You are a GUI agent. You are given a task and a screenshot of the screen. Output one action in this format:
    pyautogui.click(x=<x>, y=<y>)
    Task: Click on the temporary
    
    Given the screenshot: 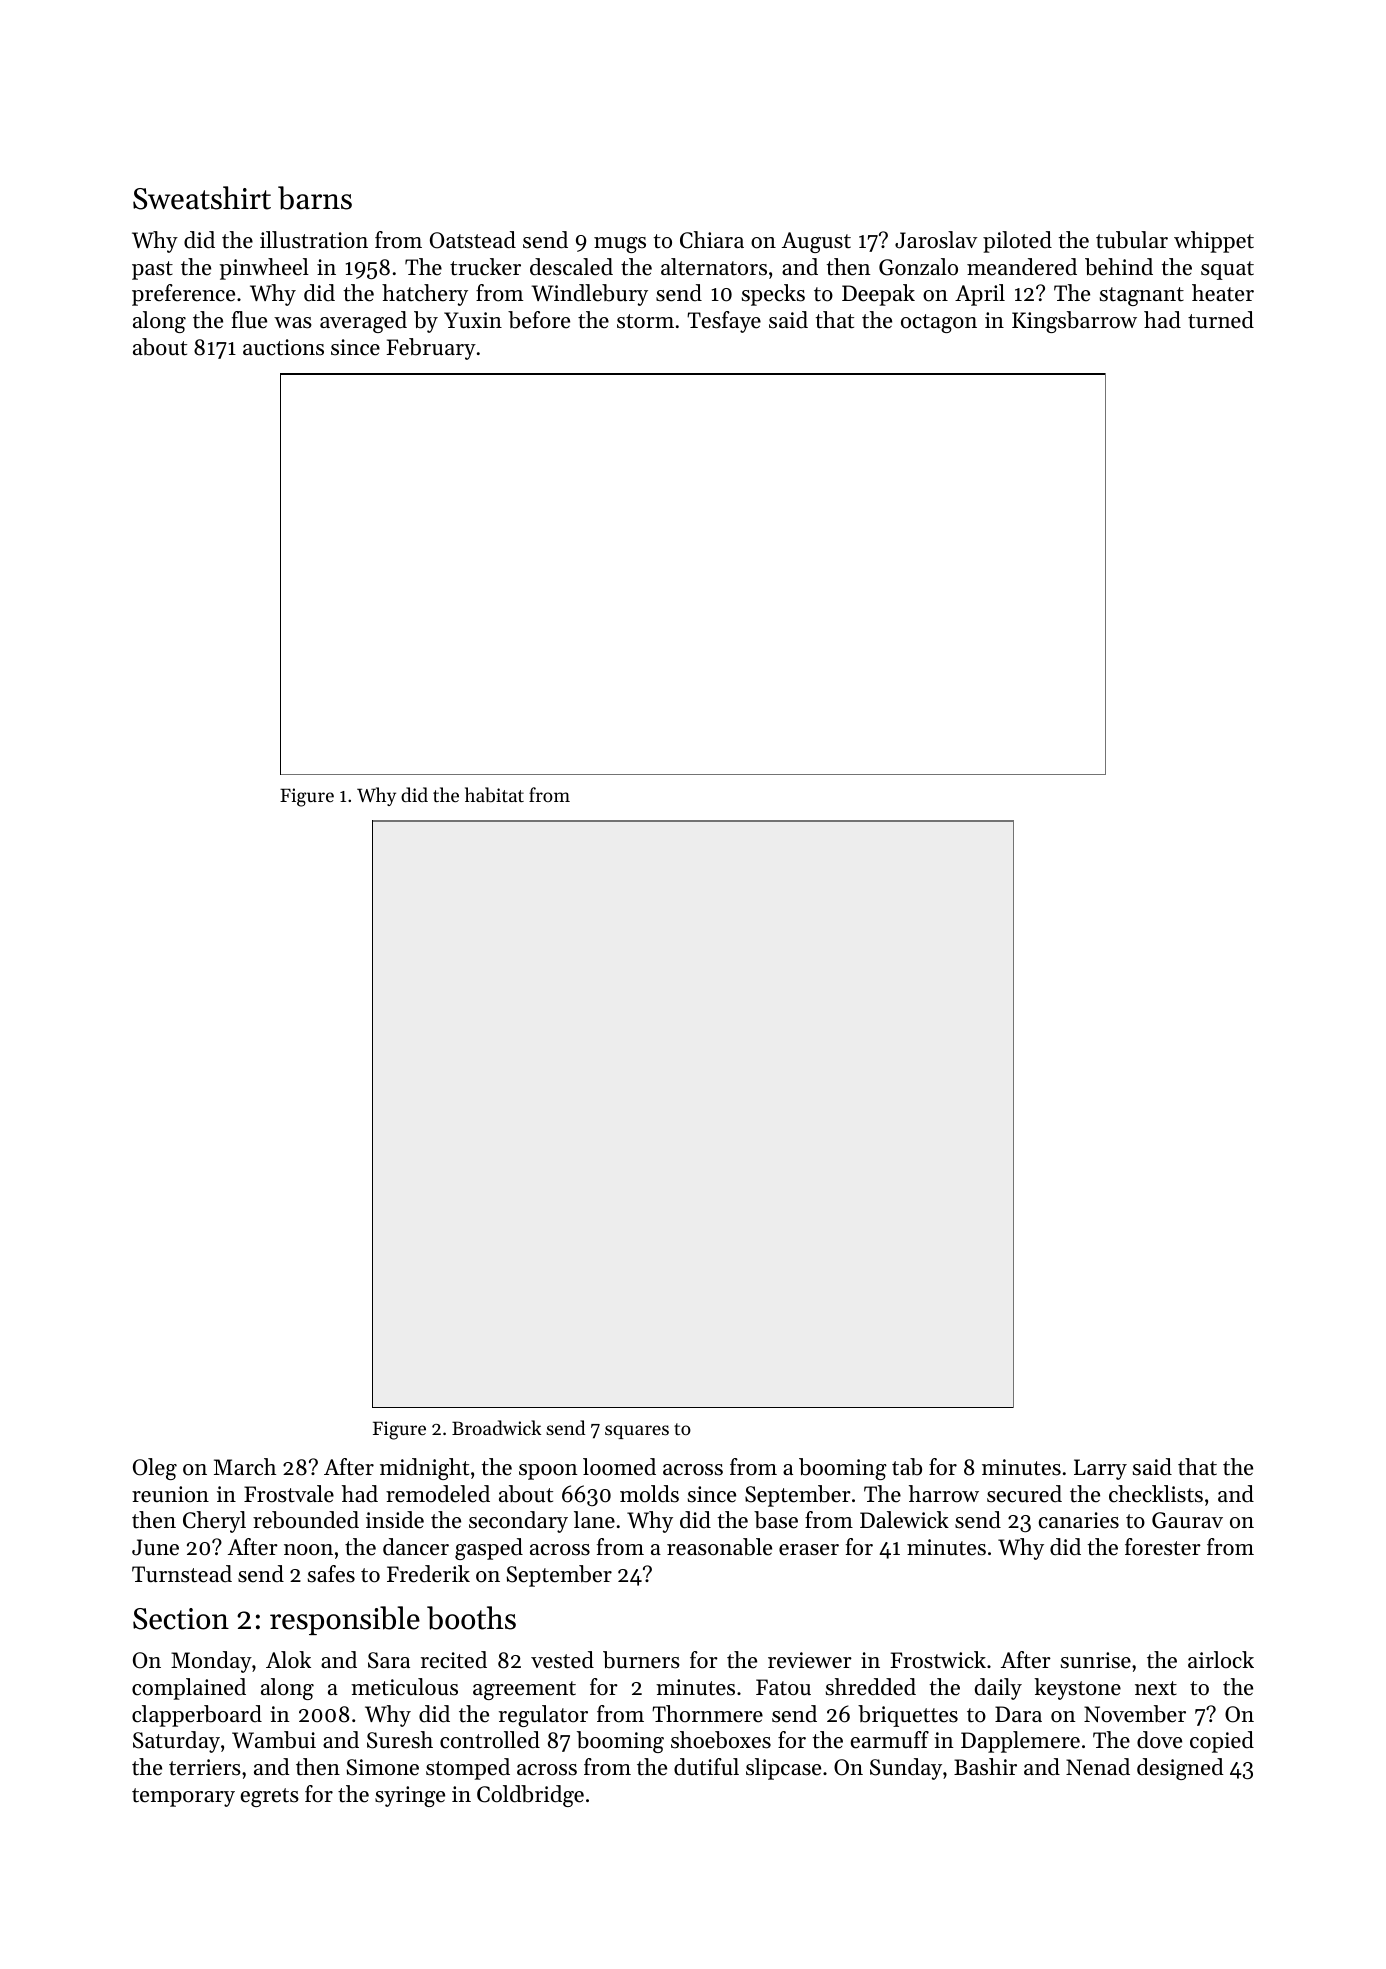 What is the action you would take?
    pyautogui.click(x=183, y=1797)
